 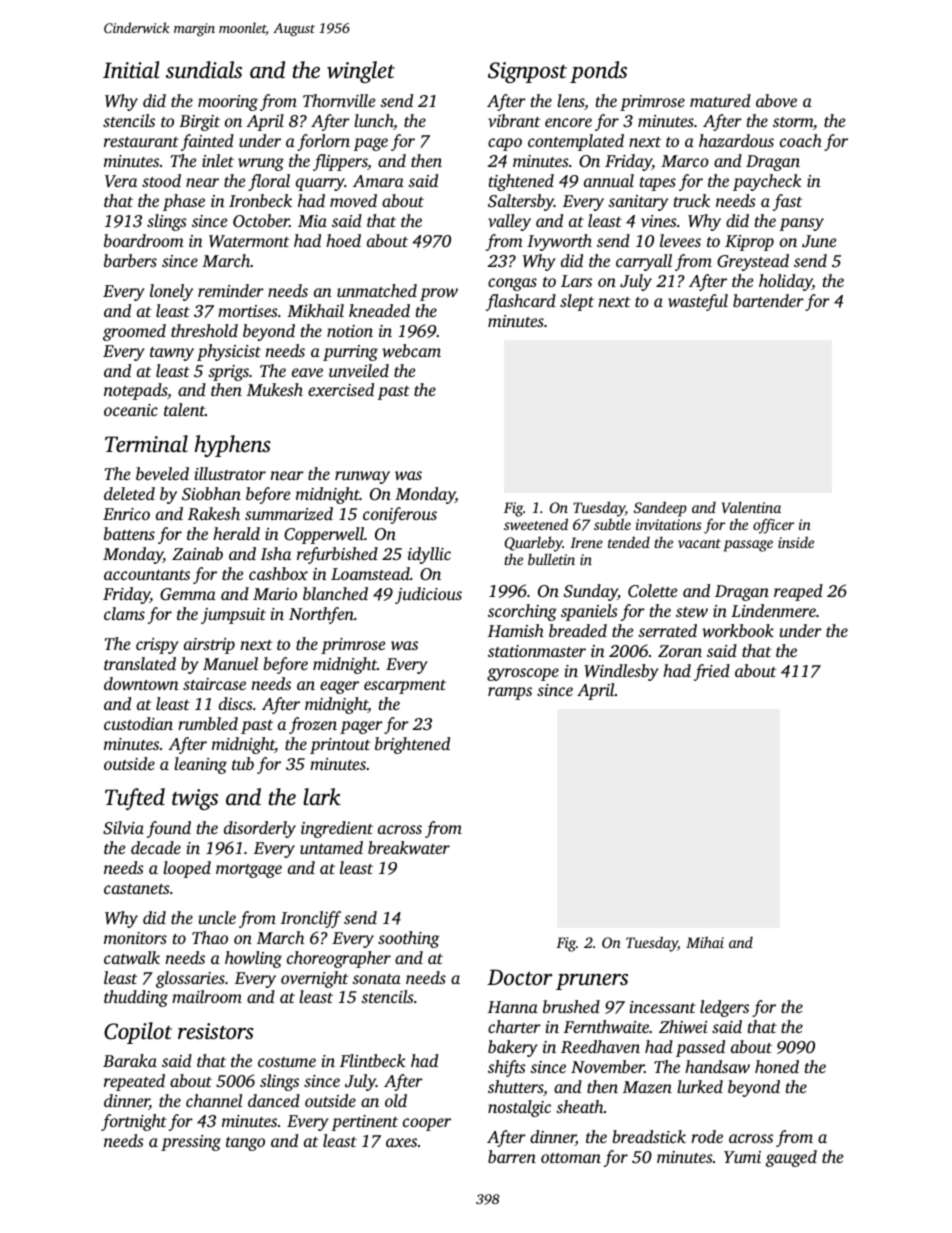 I want to click on Signpost, so click(x=527, y=72).
